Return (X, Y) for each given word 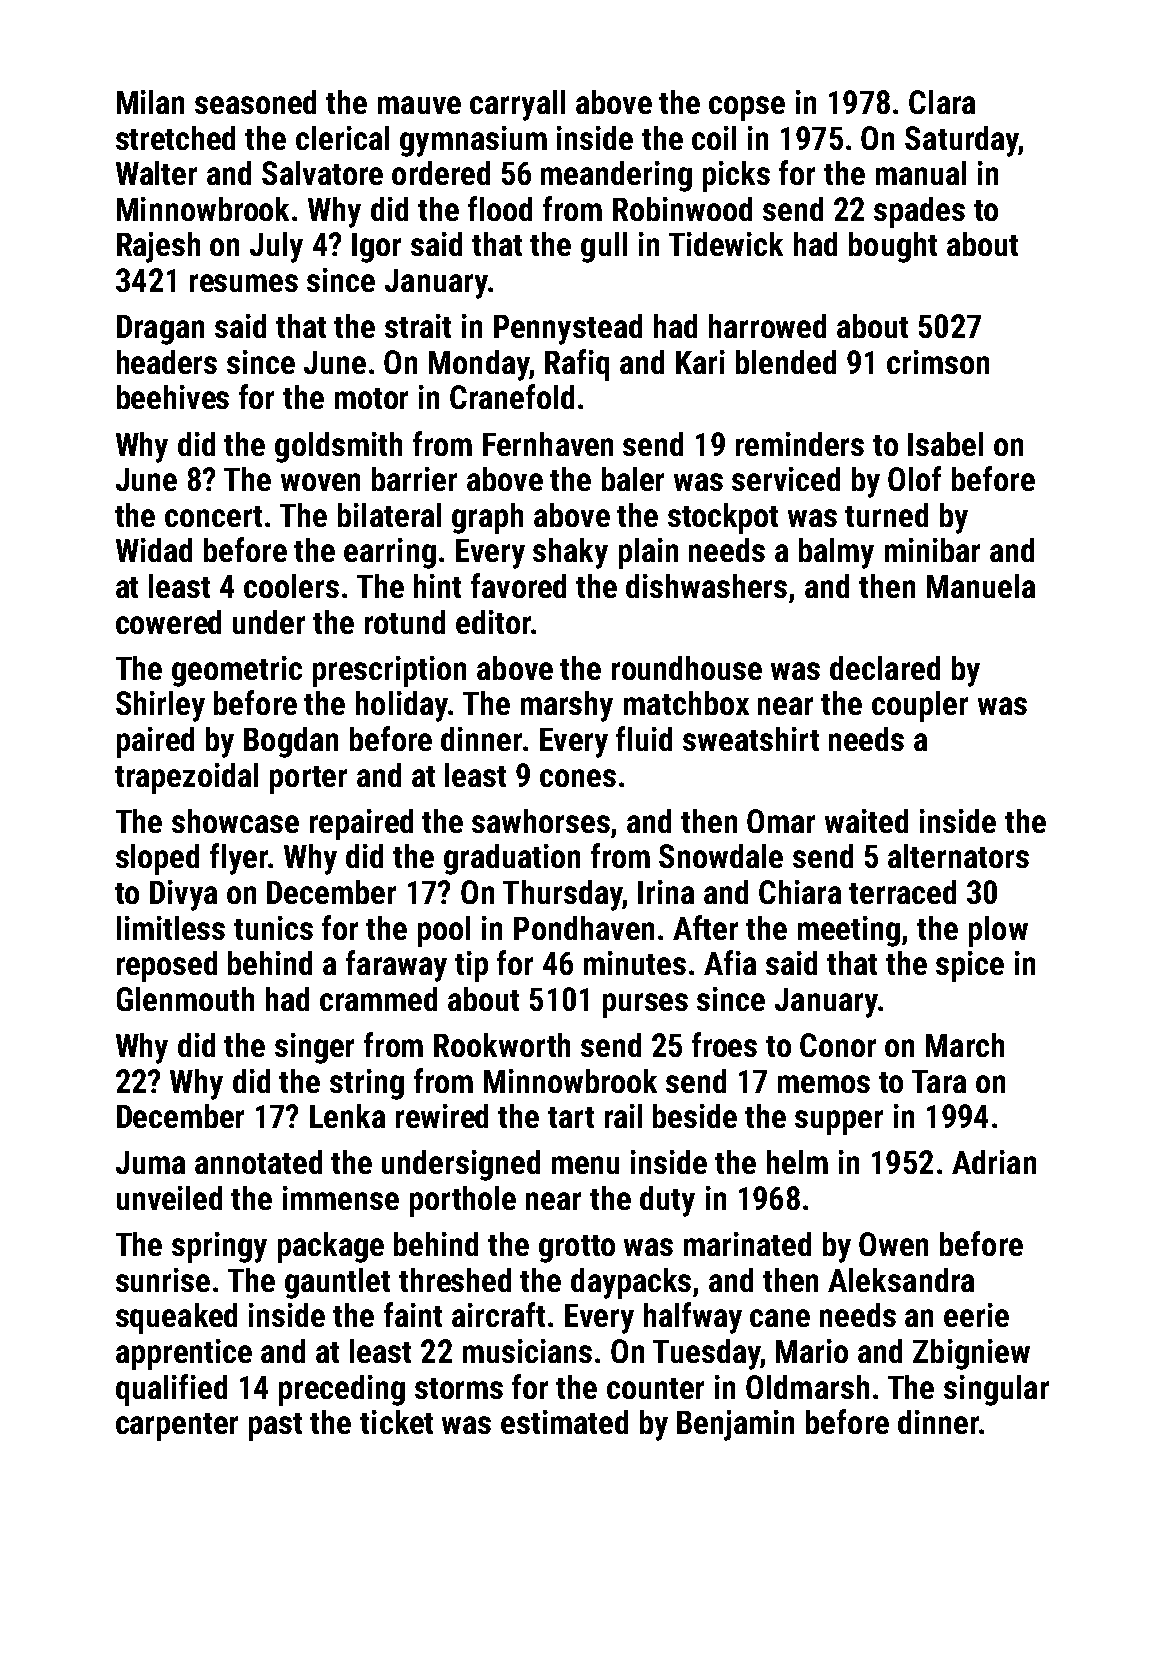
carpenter (177, 1427)
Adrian (994, 1162)
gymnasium (473, 141)
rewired (442, 1116)
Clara (942, 102)
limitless (171, 928)
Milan (150, 102)
